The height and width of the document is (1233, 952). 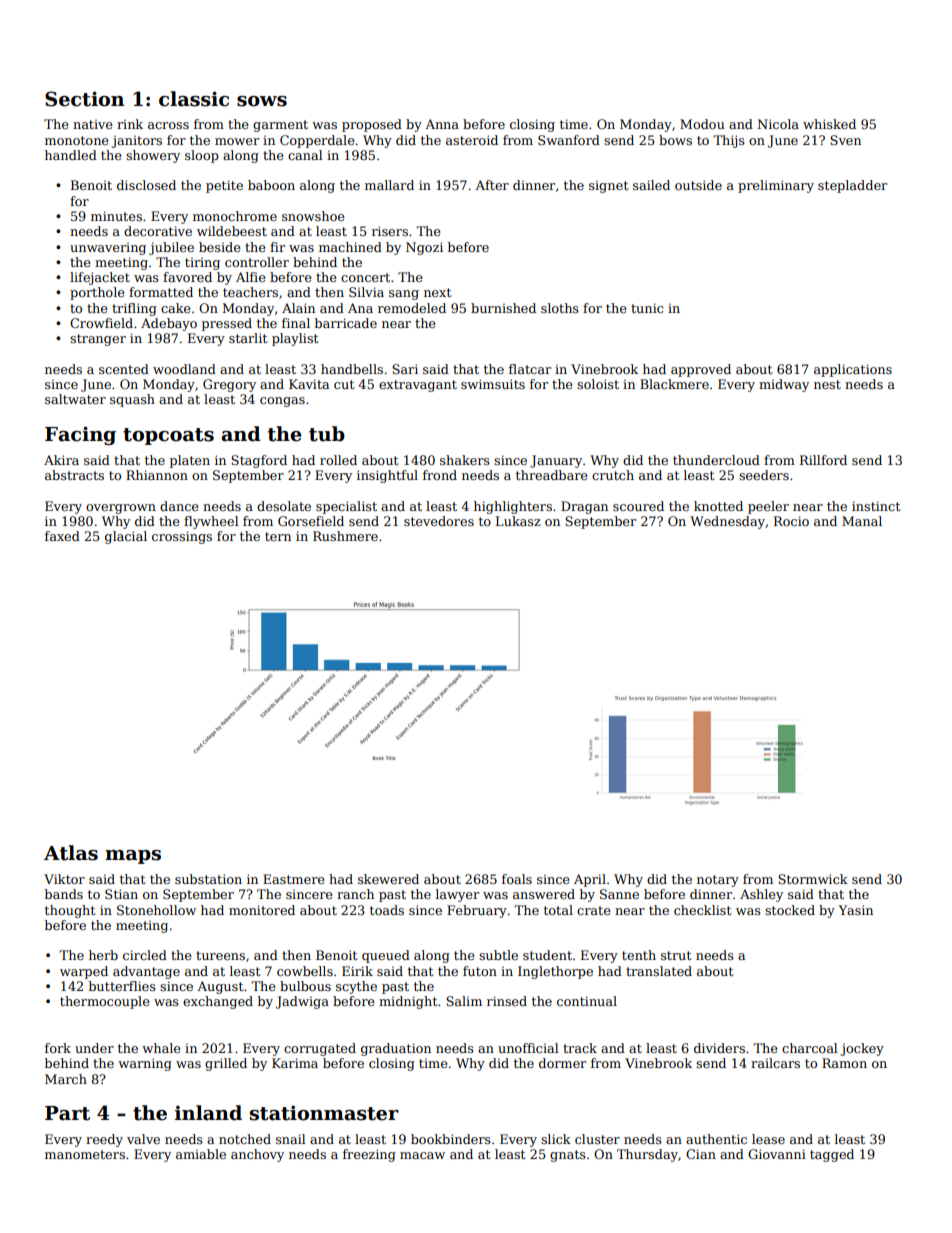 I want to click on baboon, so click(x=271, y=185).
